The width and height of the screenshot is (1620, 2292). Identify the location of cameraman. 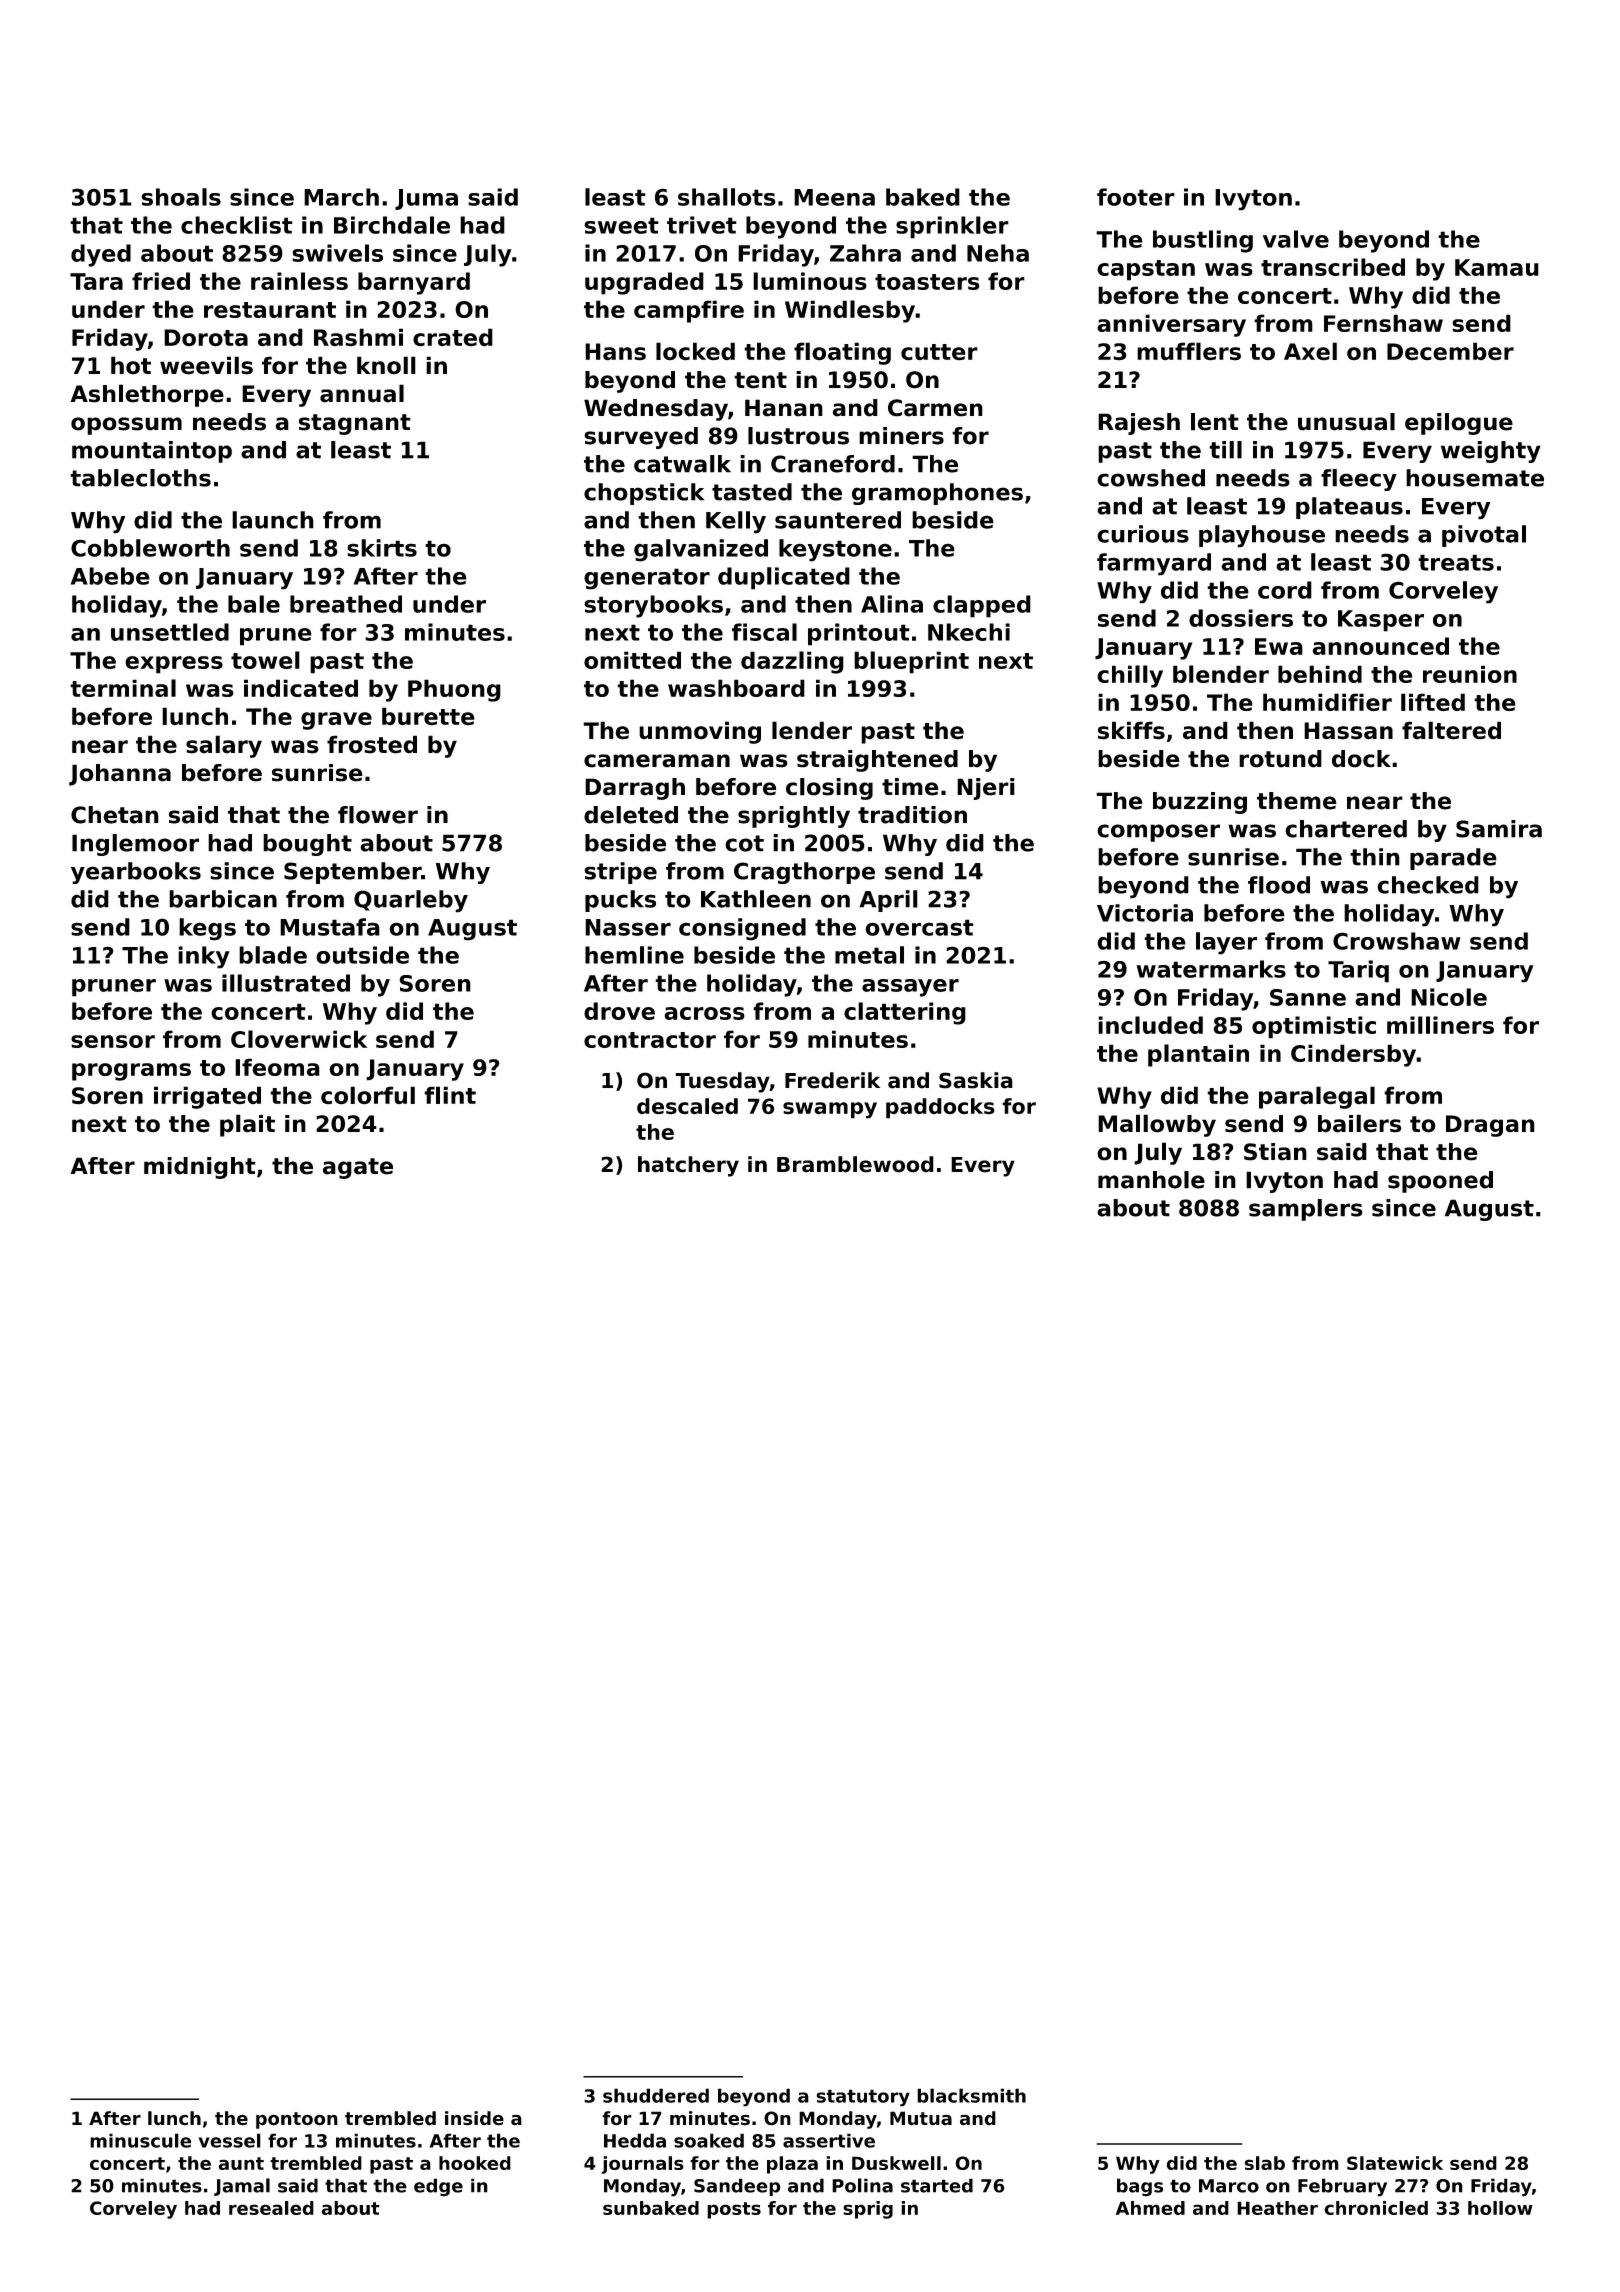
(657, 761).
